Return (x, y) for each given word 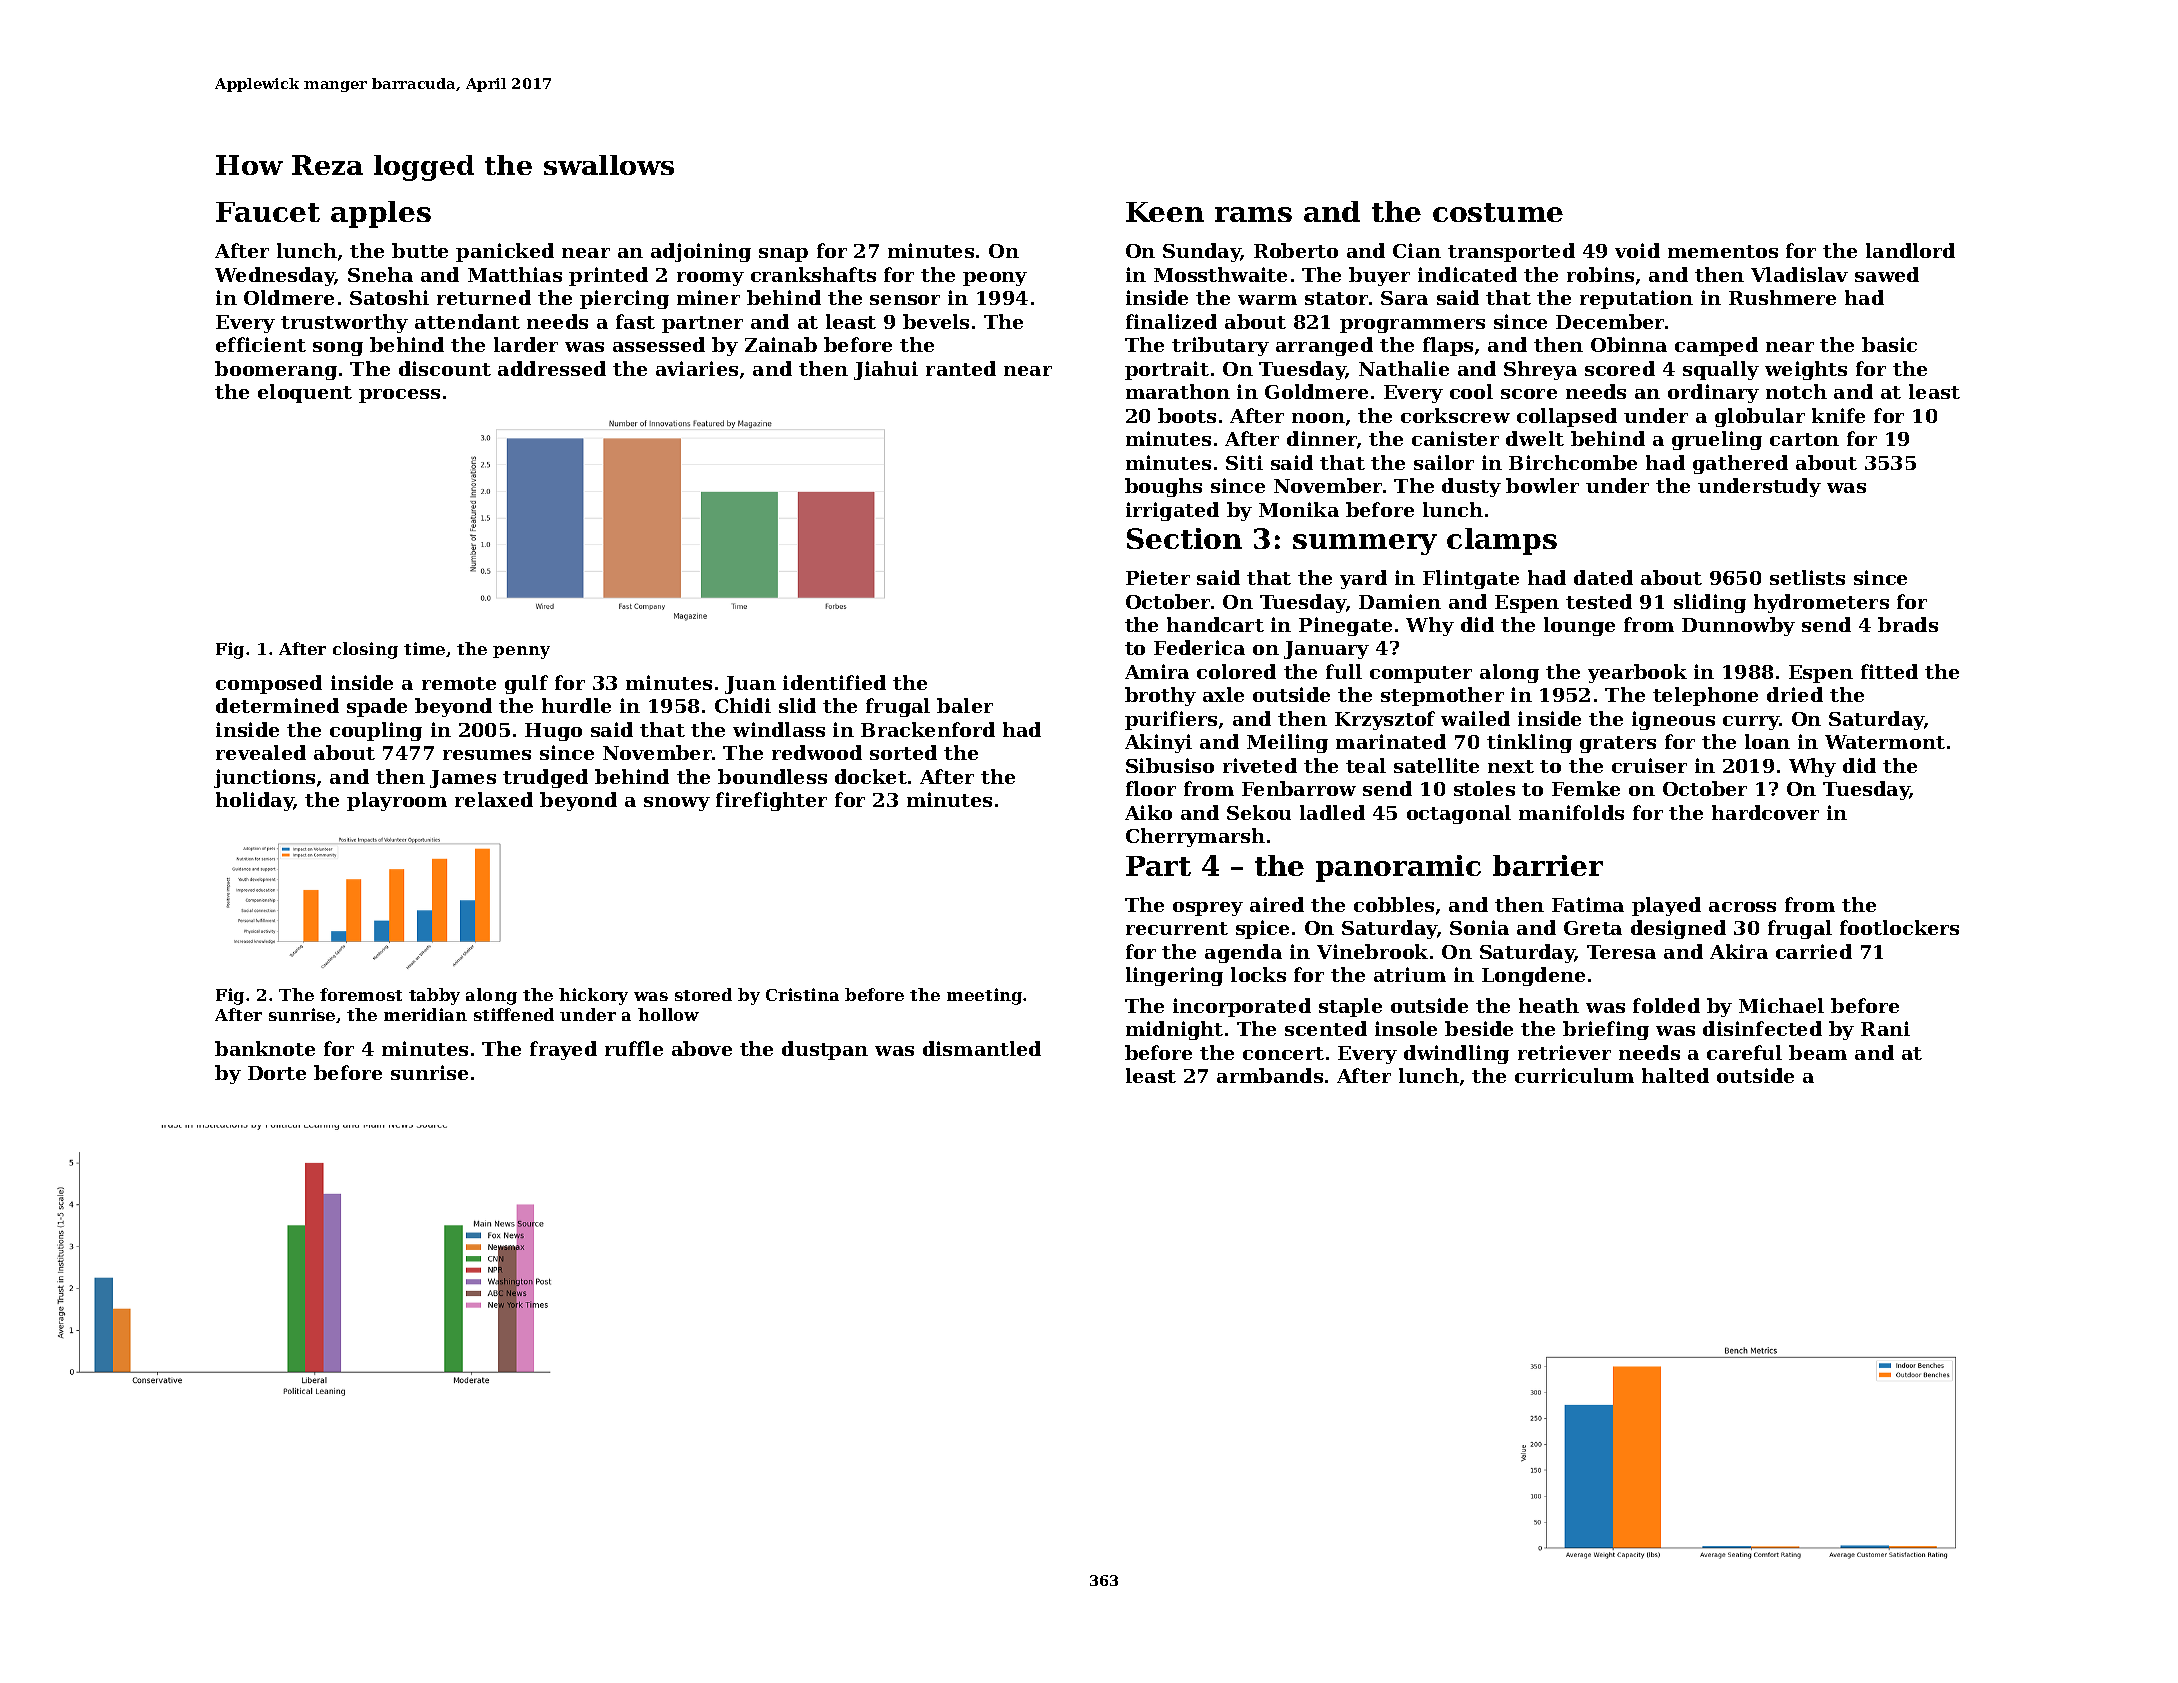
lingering (1174, 976)
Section (1184, 538)
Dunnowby (1738, 626)
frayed (563, 1050)
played (1666, 906)
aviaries (697, 368)
